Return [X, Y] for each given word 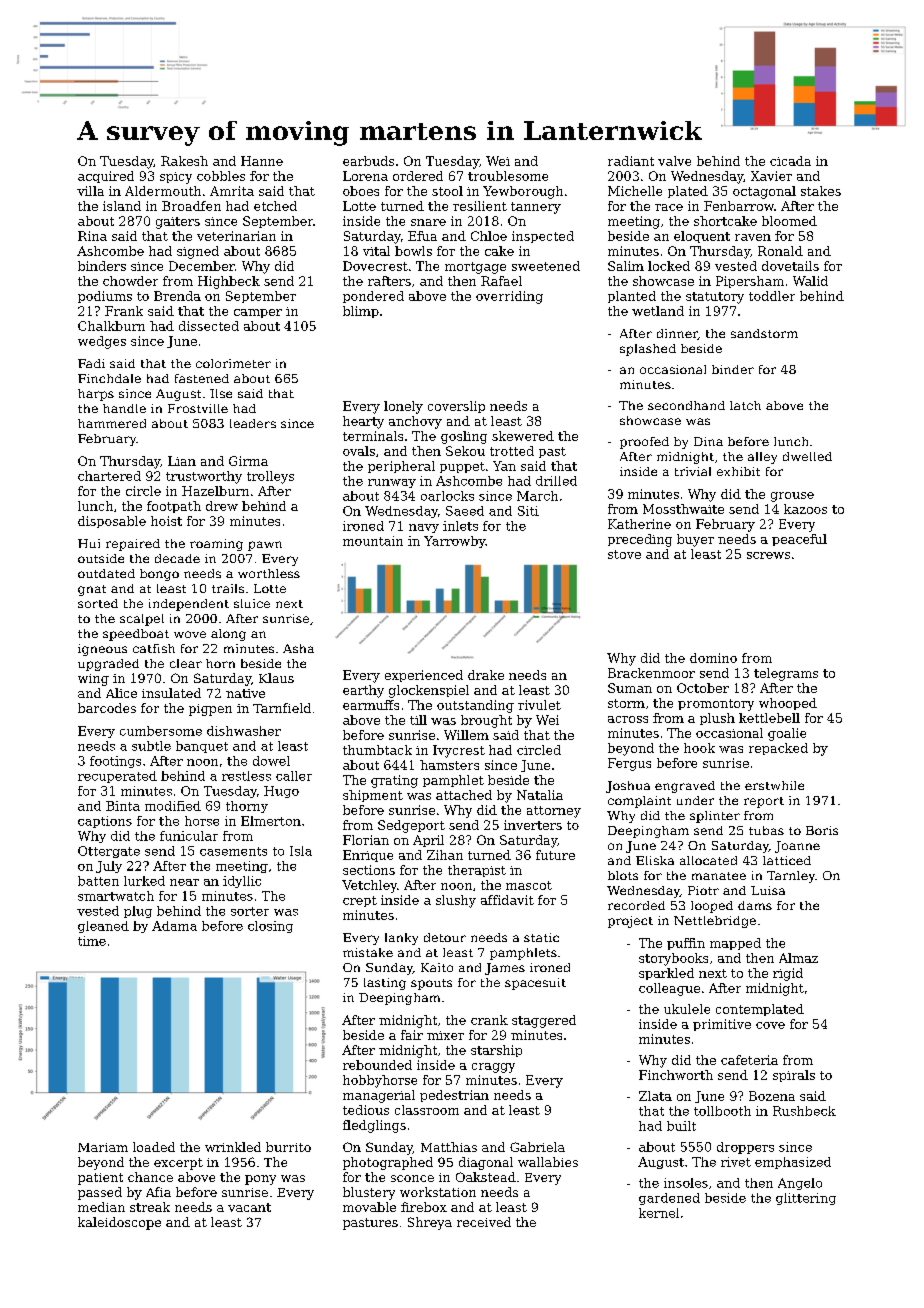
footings [115, 762]
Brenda [177, 296]
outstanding [475, 706]
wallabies [548, 1162]
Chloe [489, 236]
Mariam [103, 1147]
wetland [658, 311]
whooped [788, 704]
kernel [659, 1213]
